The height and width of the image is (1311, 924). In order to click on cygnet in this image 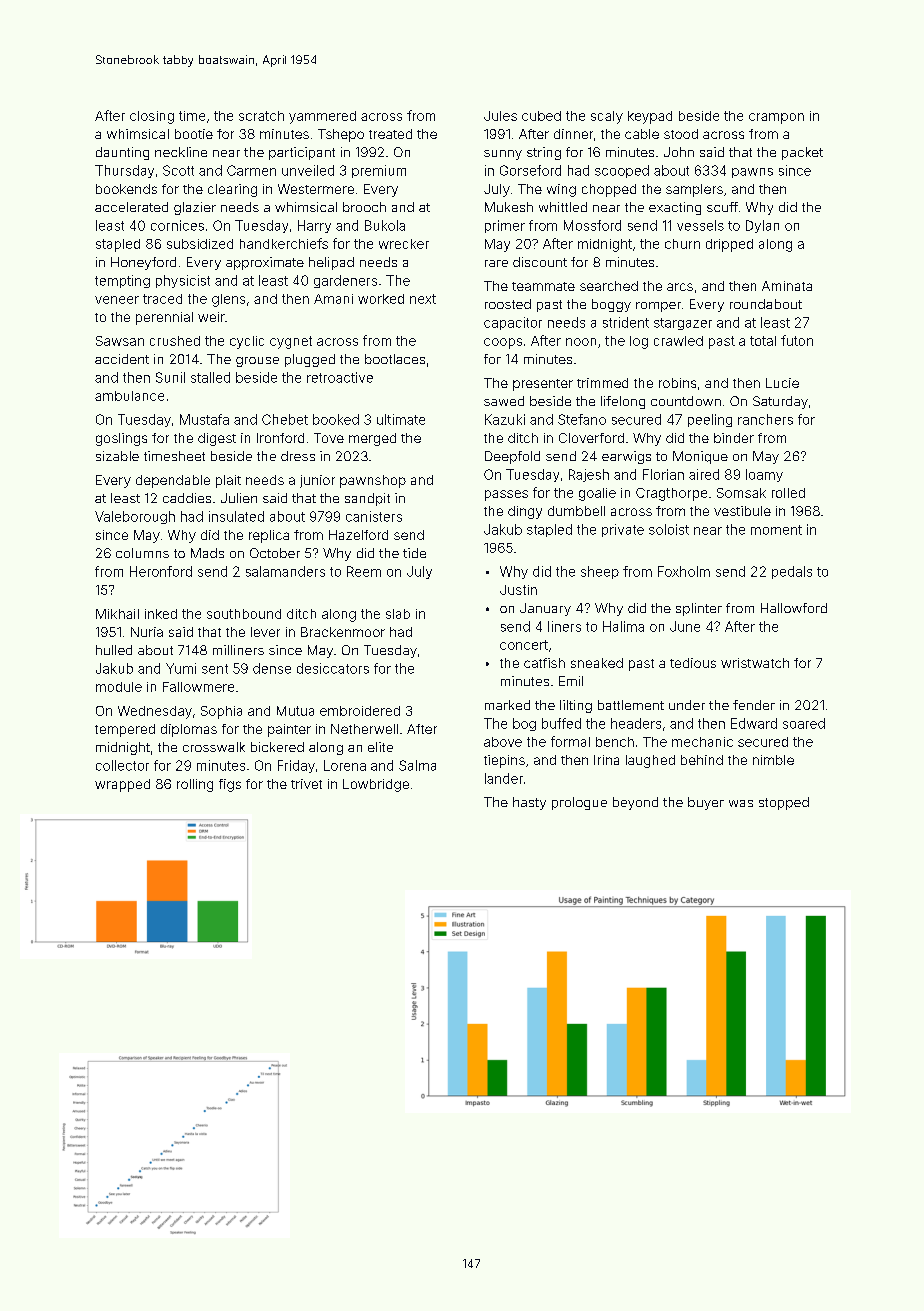, I will do `click(291, 342)`.
